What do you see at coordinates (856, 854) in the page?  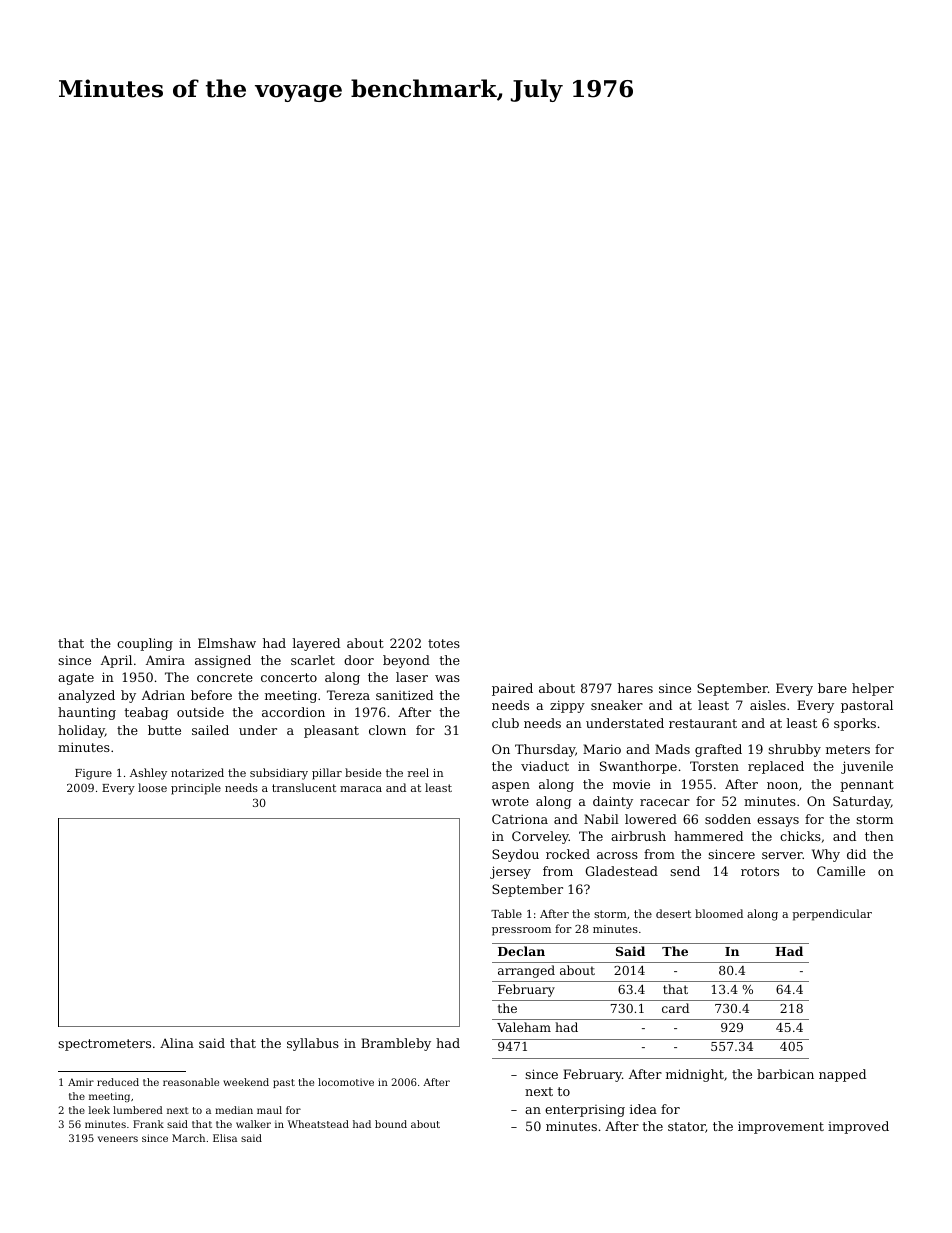 I see `did` at bounding box center [856, 854].
